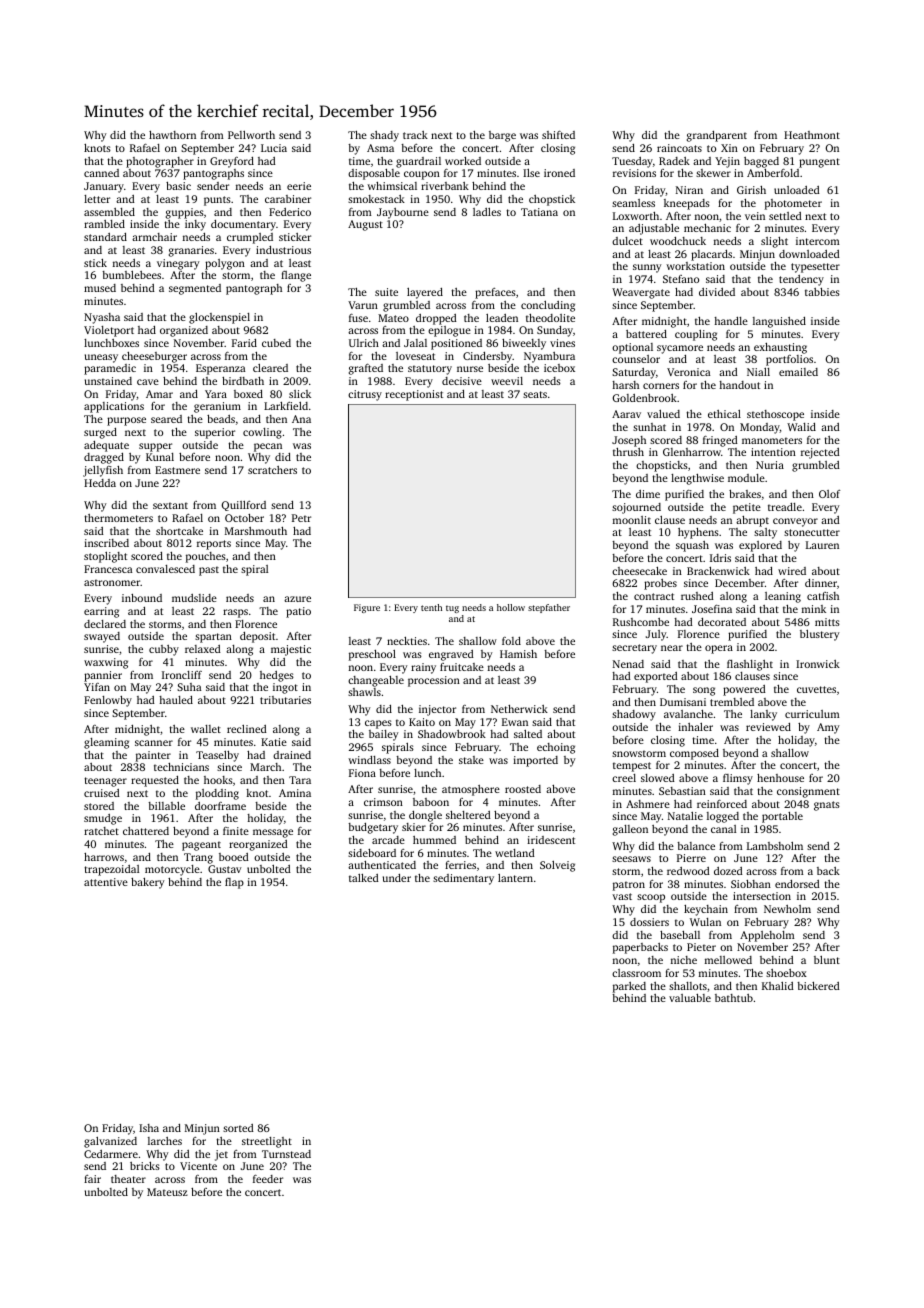 This screenshot has width=924, height=1308. What do you see at coordinates (206, 557) in the screenshot?
I see `pouches` at bounding box center [206, 557].
